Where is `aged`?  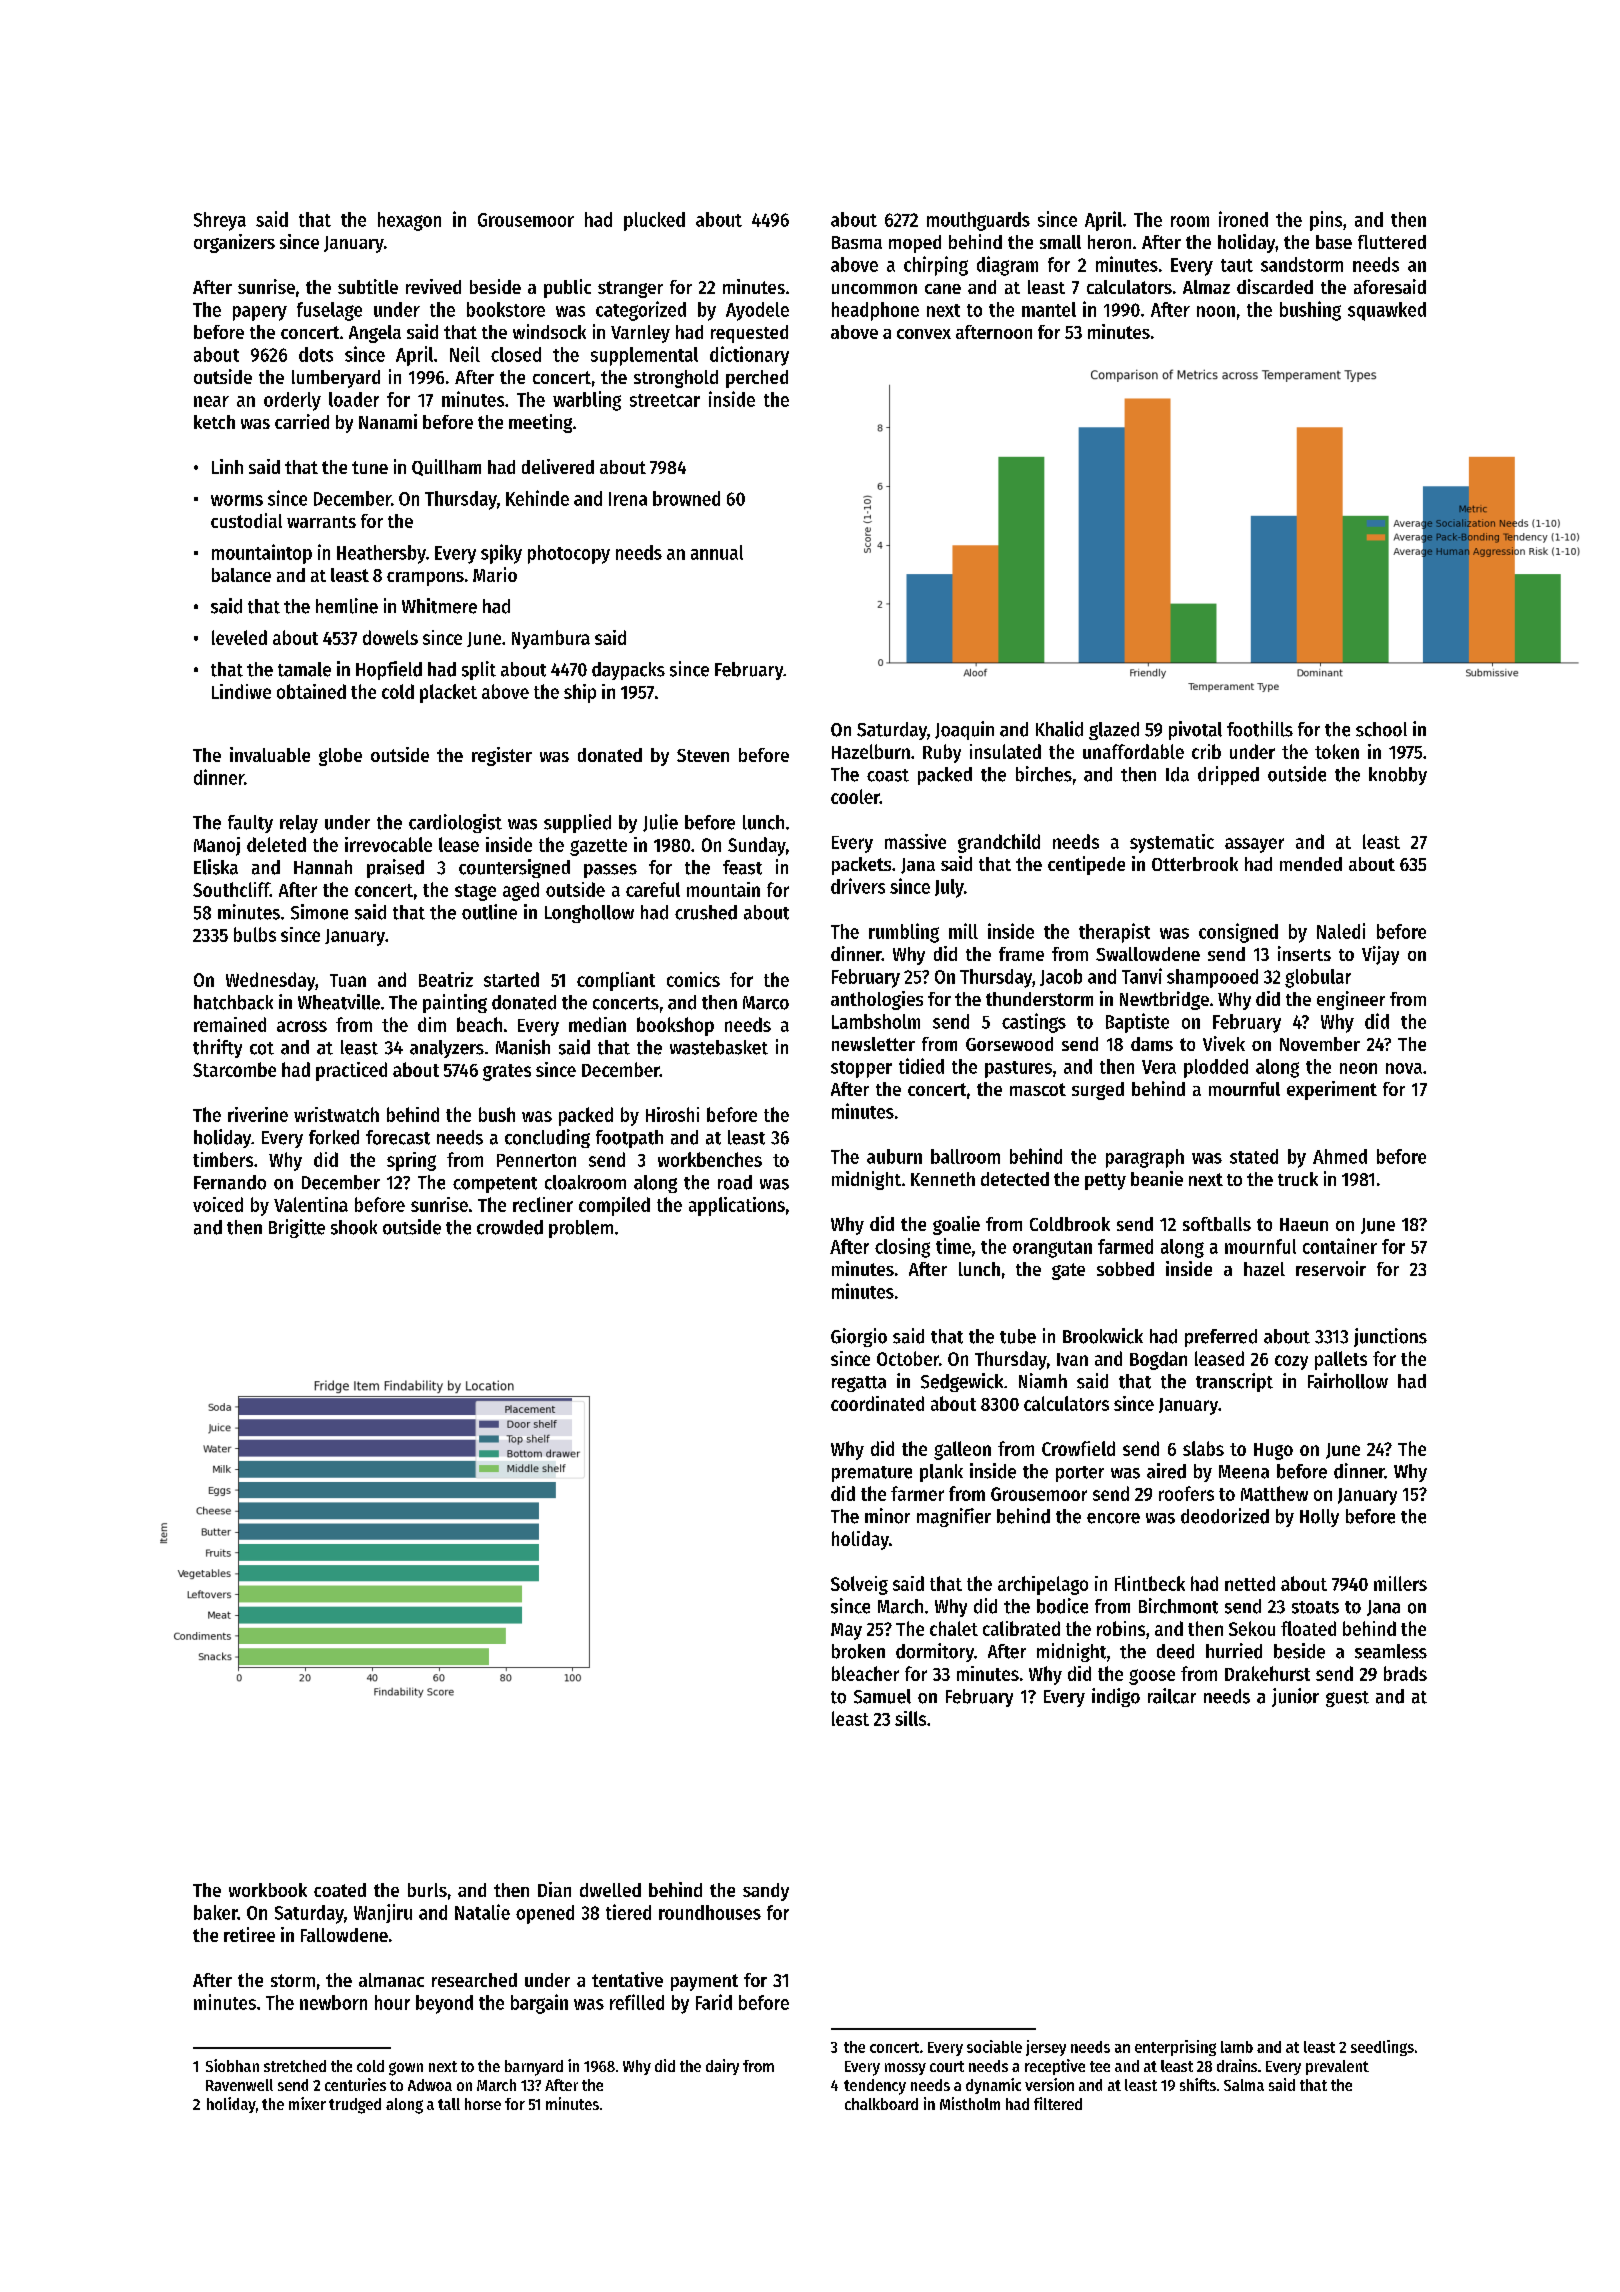 aged is located at coordinates (521, 891).
